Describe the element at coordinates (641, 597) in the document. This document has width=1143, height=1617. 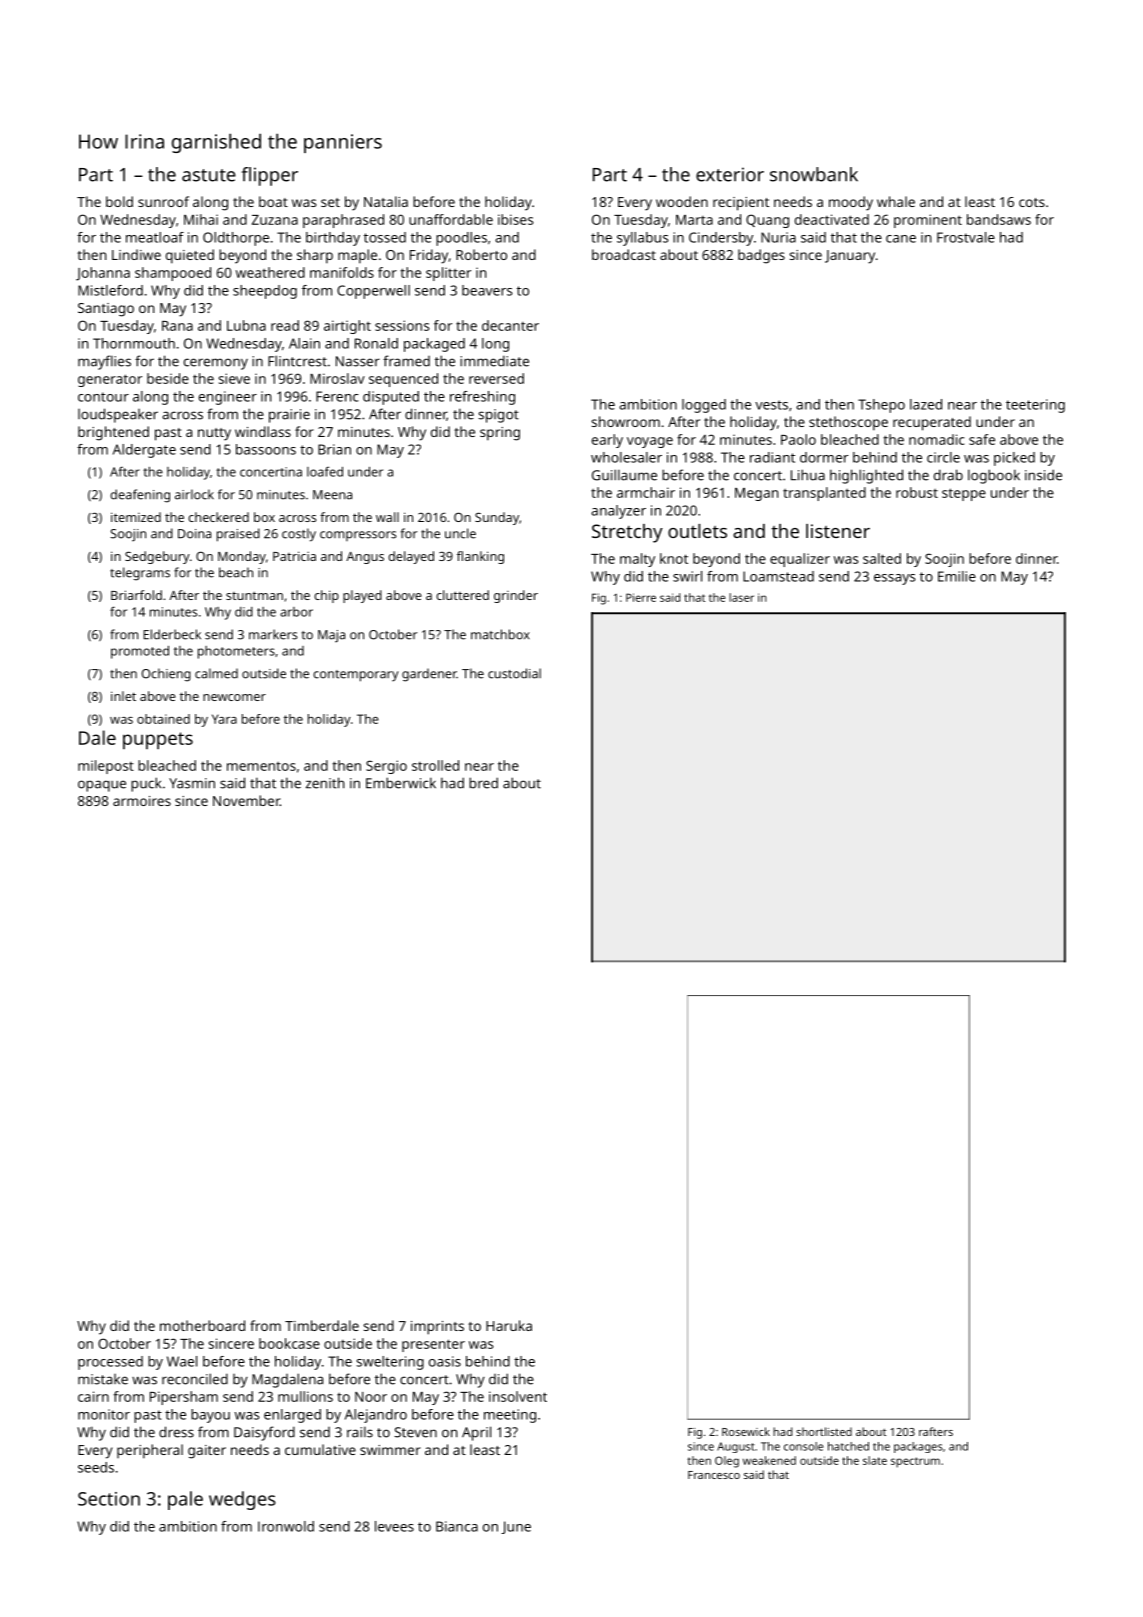
I see `Pierre` at that location.
